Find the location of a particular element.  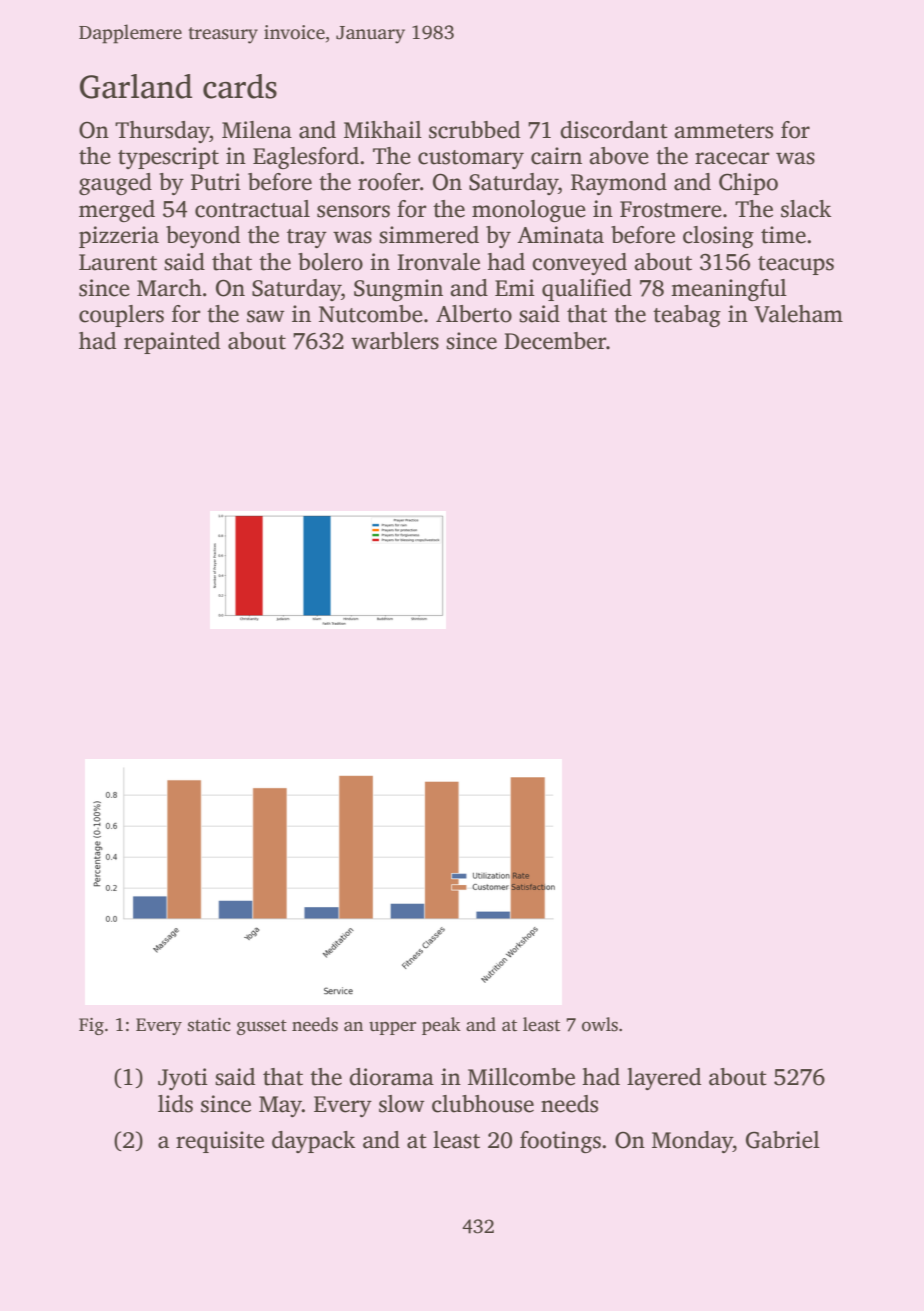

requisite is located at coordinates (220, 1142).
